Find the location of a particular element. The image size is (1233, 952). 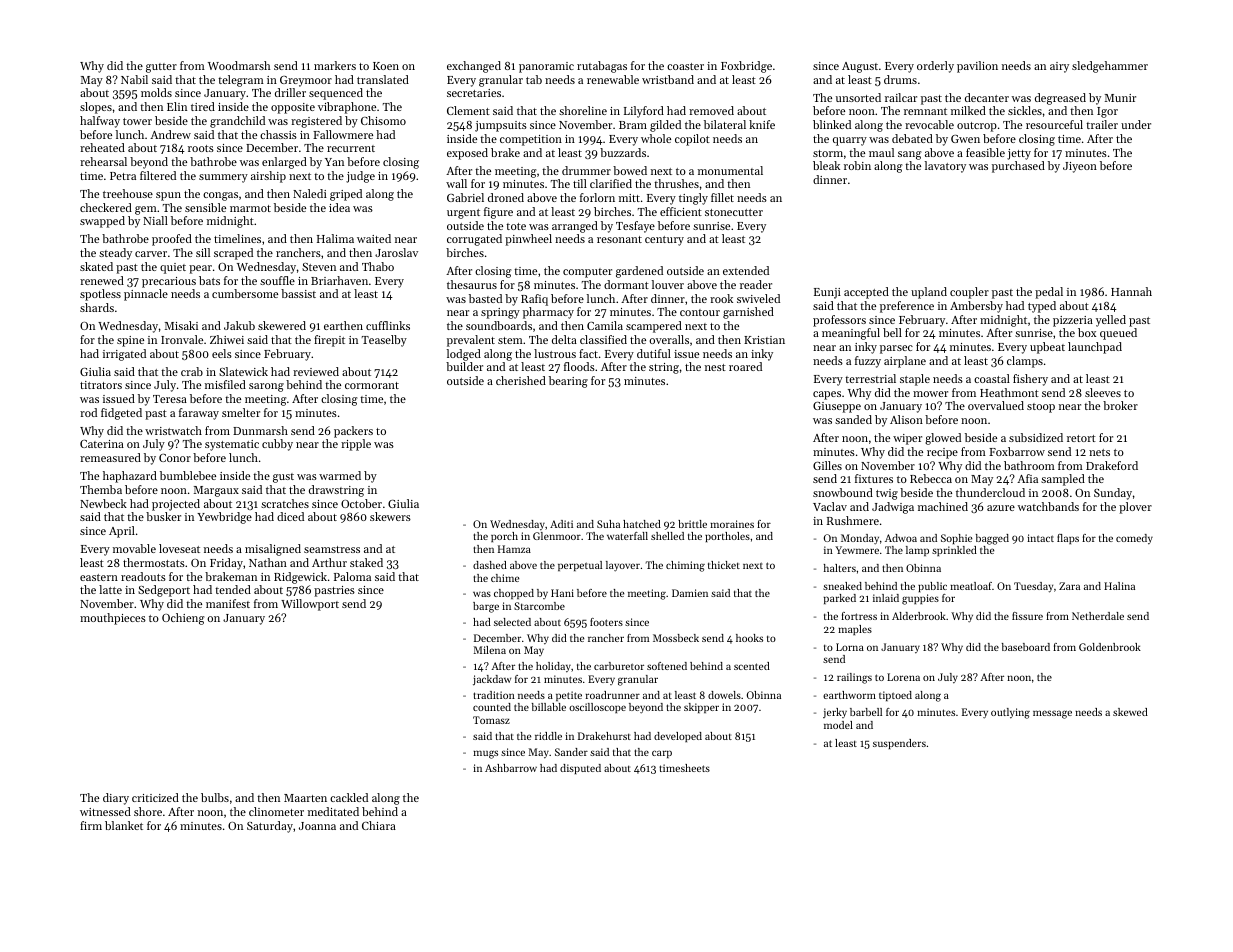

orderly is located at coordinates (935, 67).
